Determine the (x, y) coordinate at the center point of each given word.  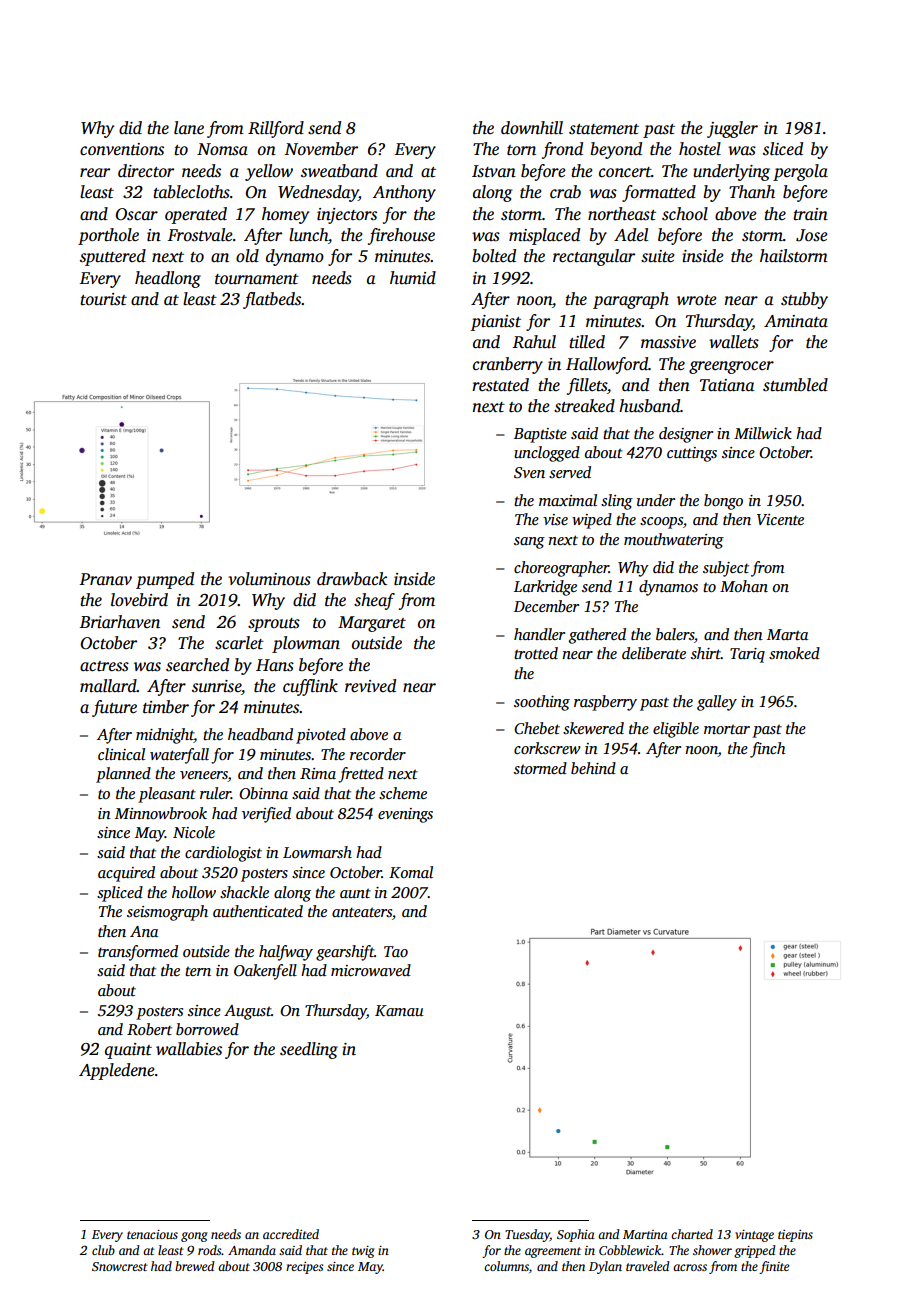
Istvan (494, 171)
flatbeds (272, 300)
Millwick (763, 433)
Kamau (399, 1010)
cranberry (508, 365)
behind (593, 768)
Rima (318, 773)
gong (194, 1237)
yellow (269, 172)
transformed (138, 953)
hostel (700, 149)
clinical (121, 754)
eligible (676, 730)
